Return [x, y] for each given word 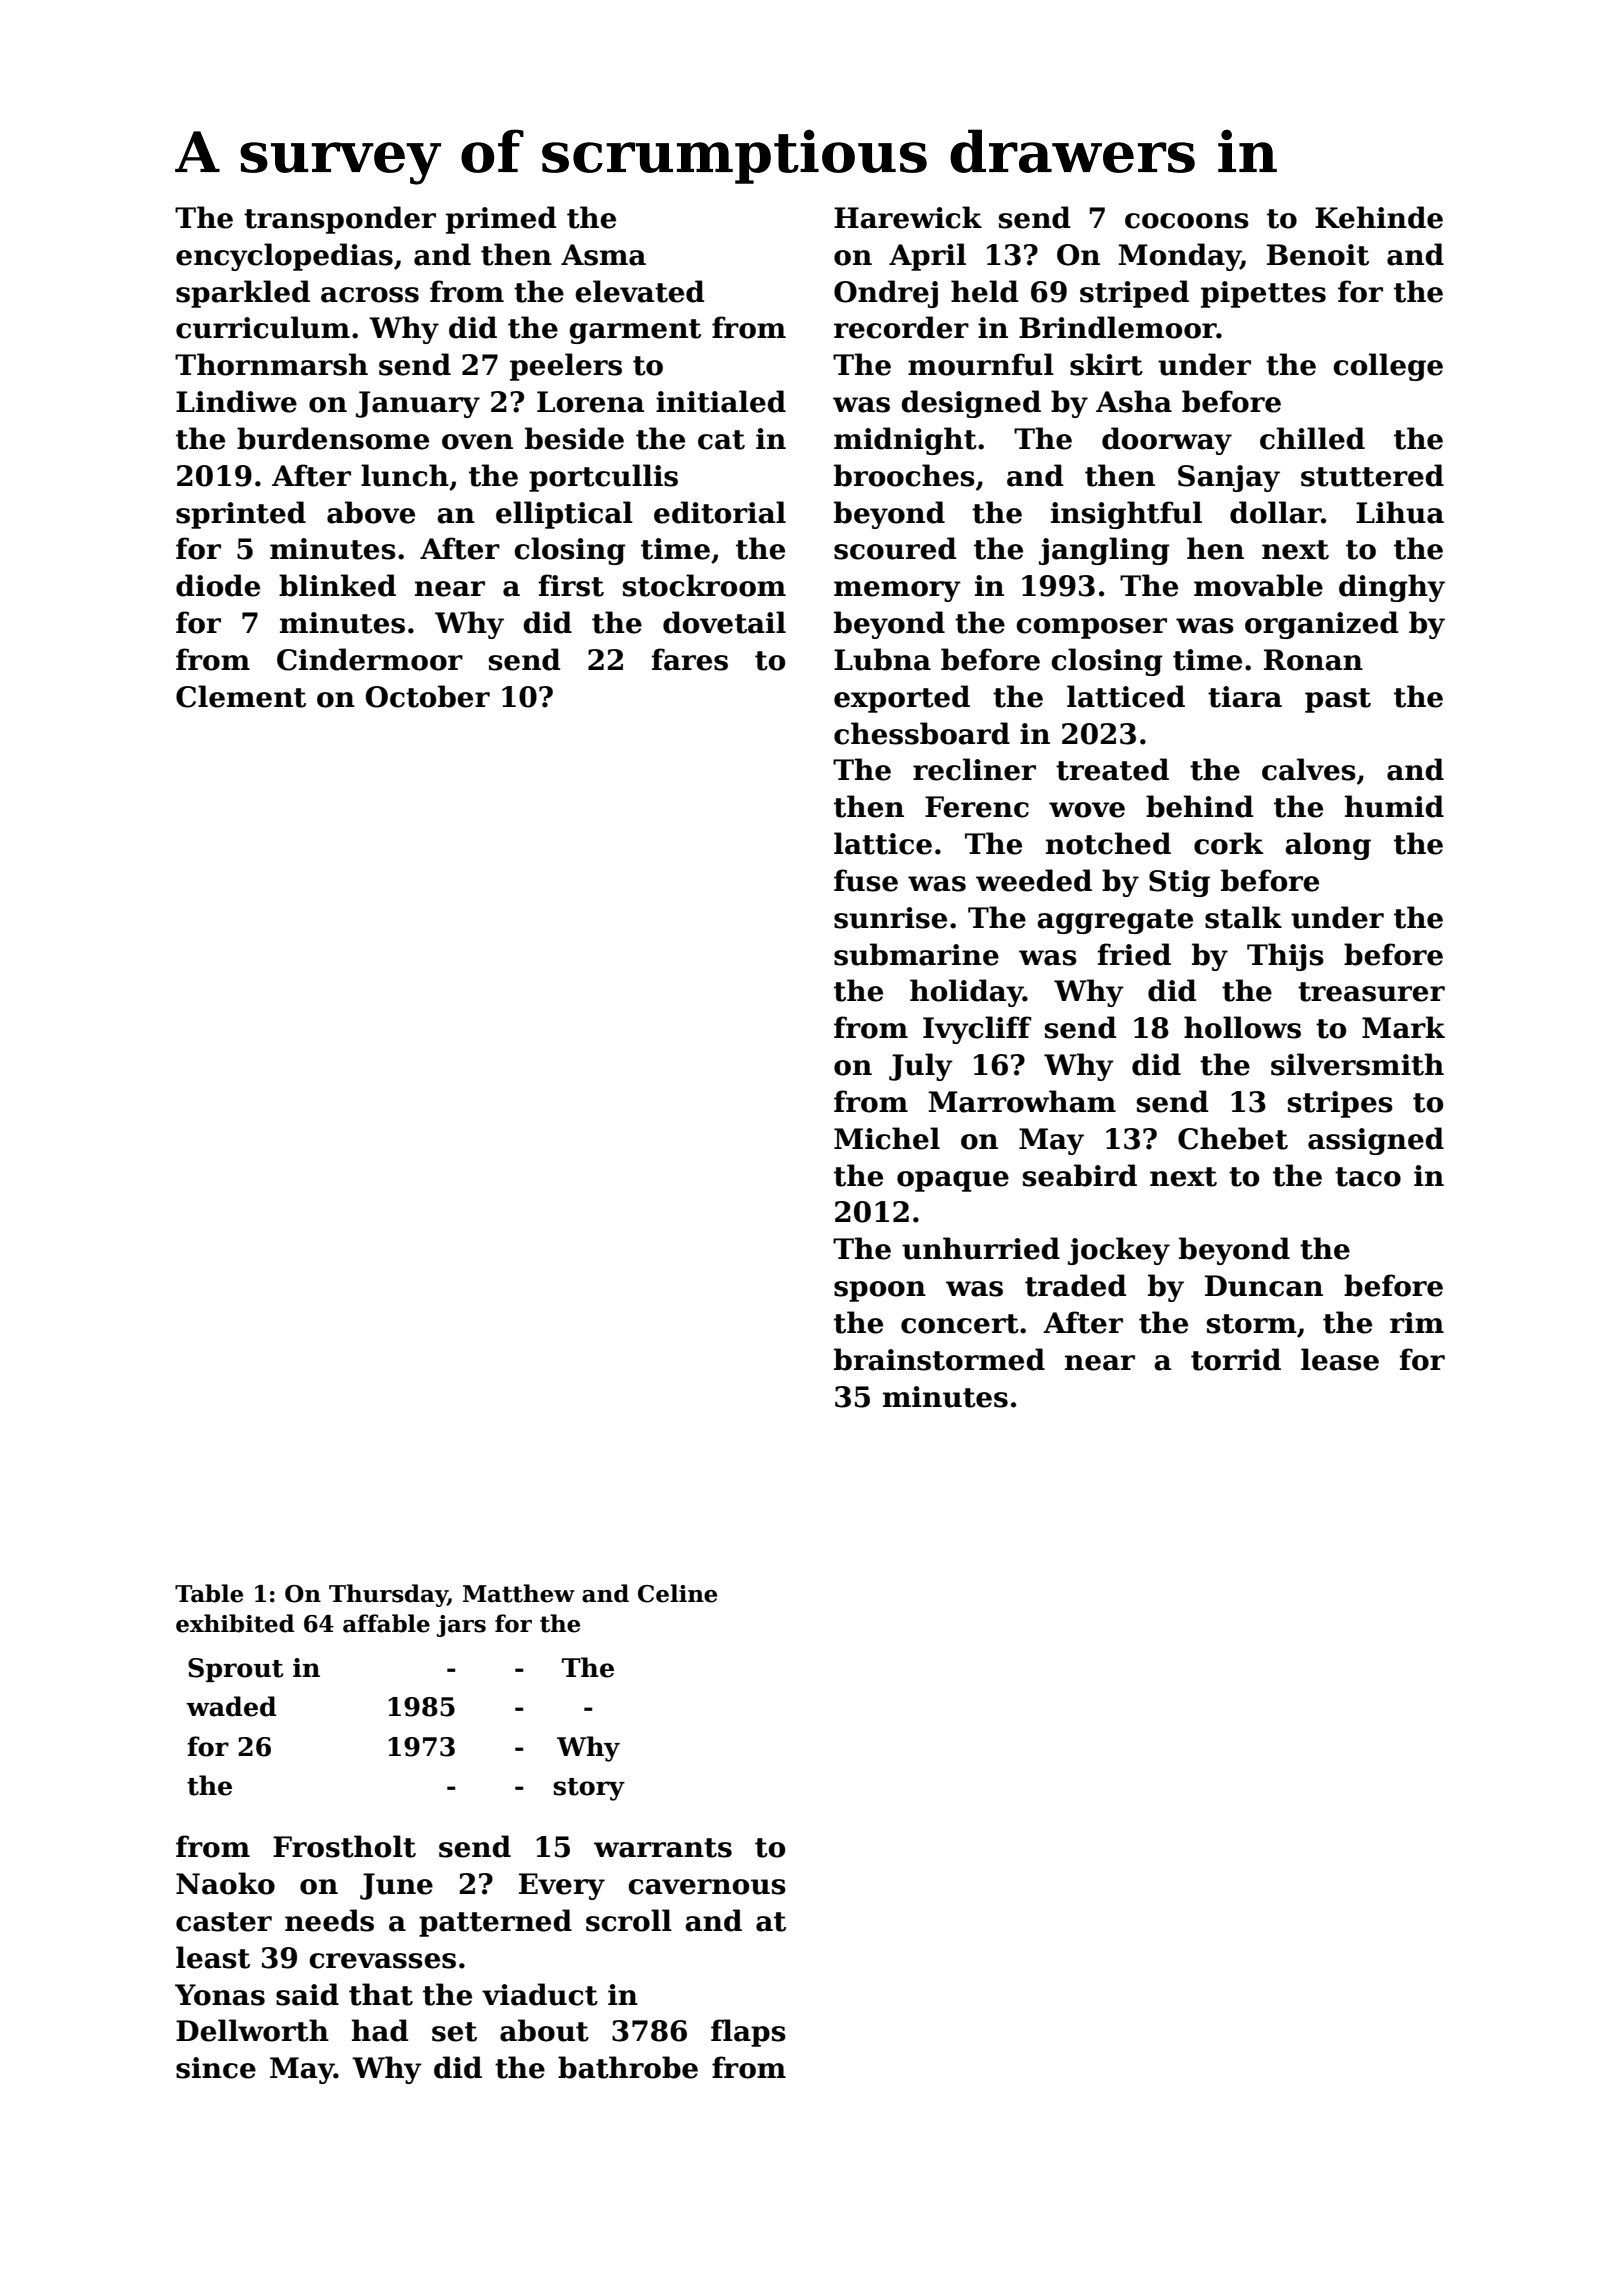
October [428, 696]
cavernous [707, 1887]
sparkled [243, 294]
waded [231, 1706]
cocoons [1187, 221]
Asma [603, 255]
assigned [1376, 1141]
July [921, 1067]
